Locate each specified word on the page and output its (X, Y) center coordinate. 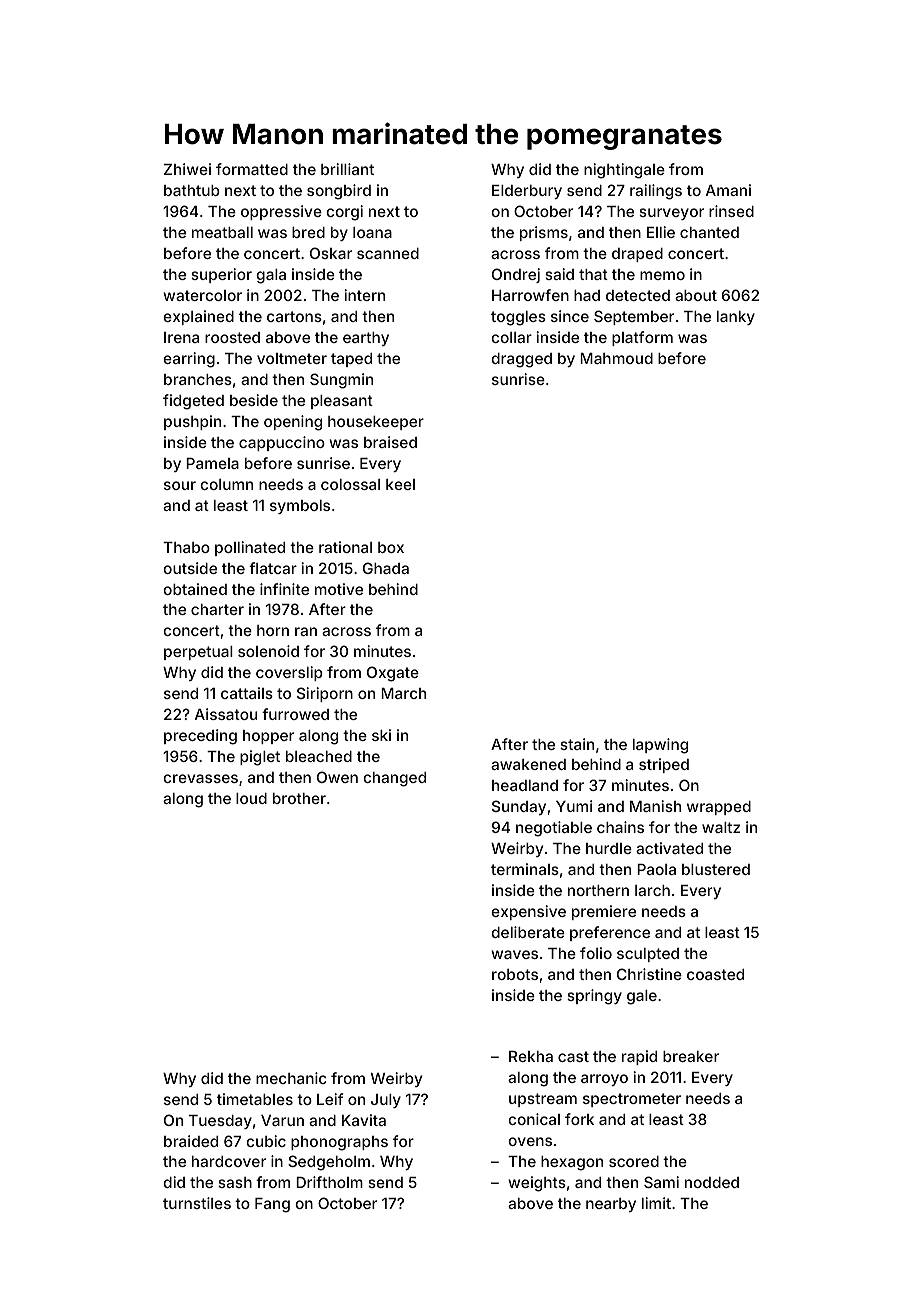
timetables (255, 1099)
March (403, 693)
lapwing (660, 746)
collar (511, 337)
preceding (200, 737)
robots (515, 974)
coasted (715, 974)
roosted (232, 337)
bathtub (192, 190)
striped (664, 765)
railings (656, 192)
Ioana (372, 232)
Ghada (386, 568)
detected (638, 295)
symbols (300, 507)
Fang (272, 1205)
